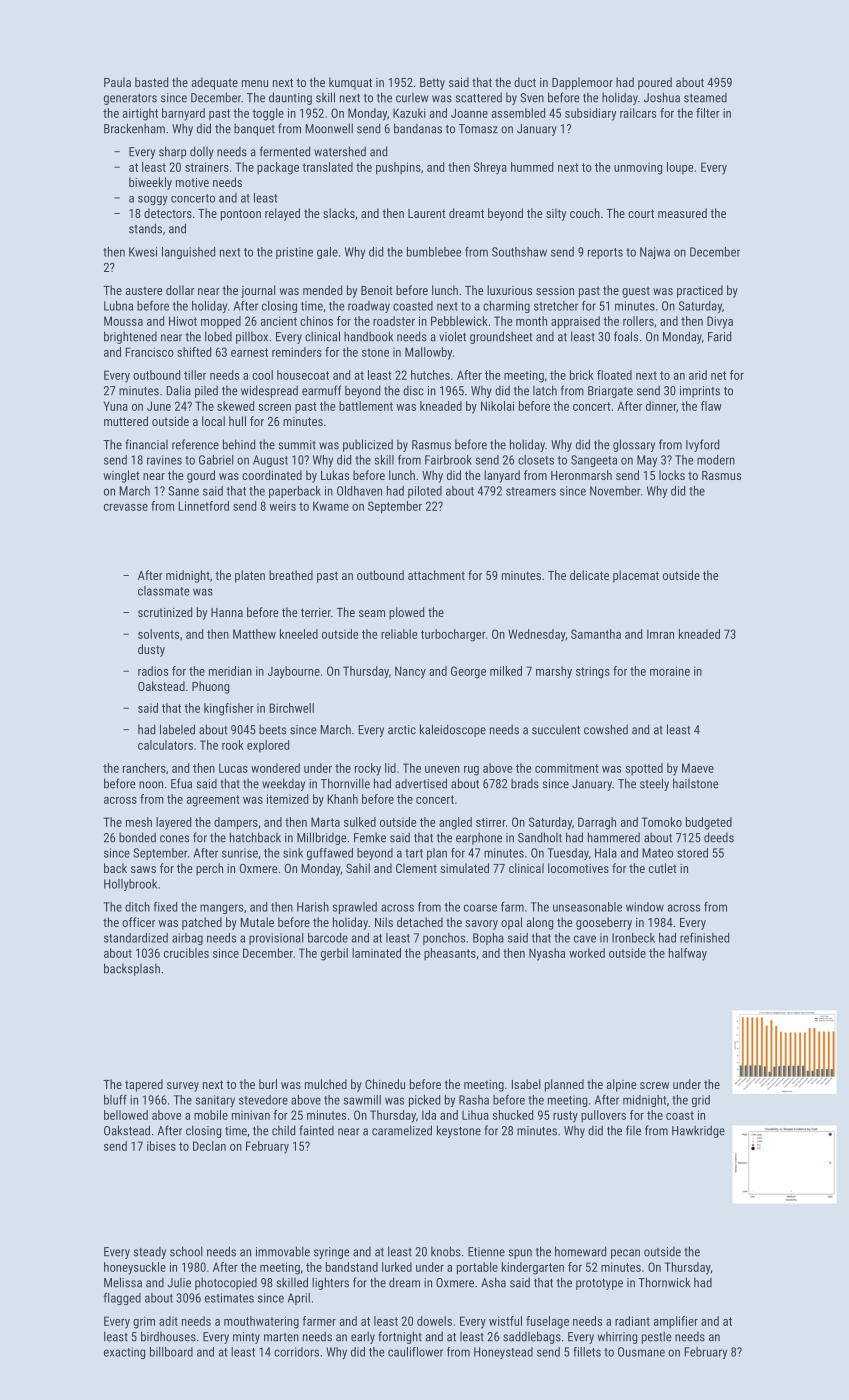 This image has width=849, height=1400. What do you see at coordinates (475, 1115) in the image?
I see `Lihua` at bounding box center [475, 1115].
